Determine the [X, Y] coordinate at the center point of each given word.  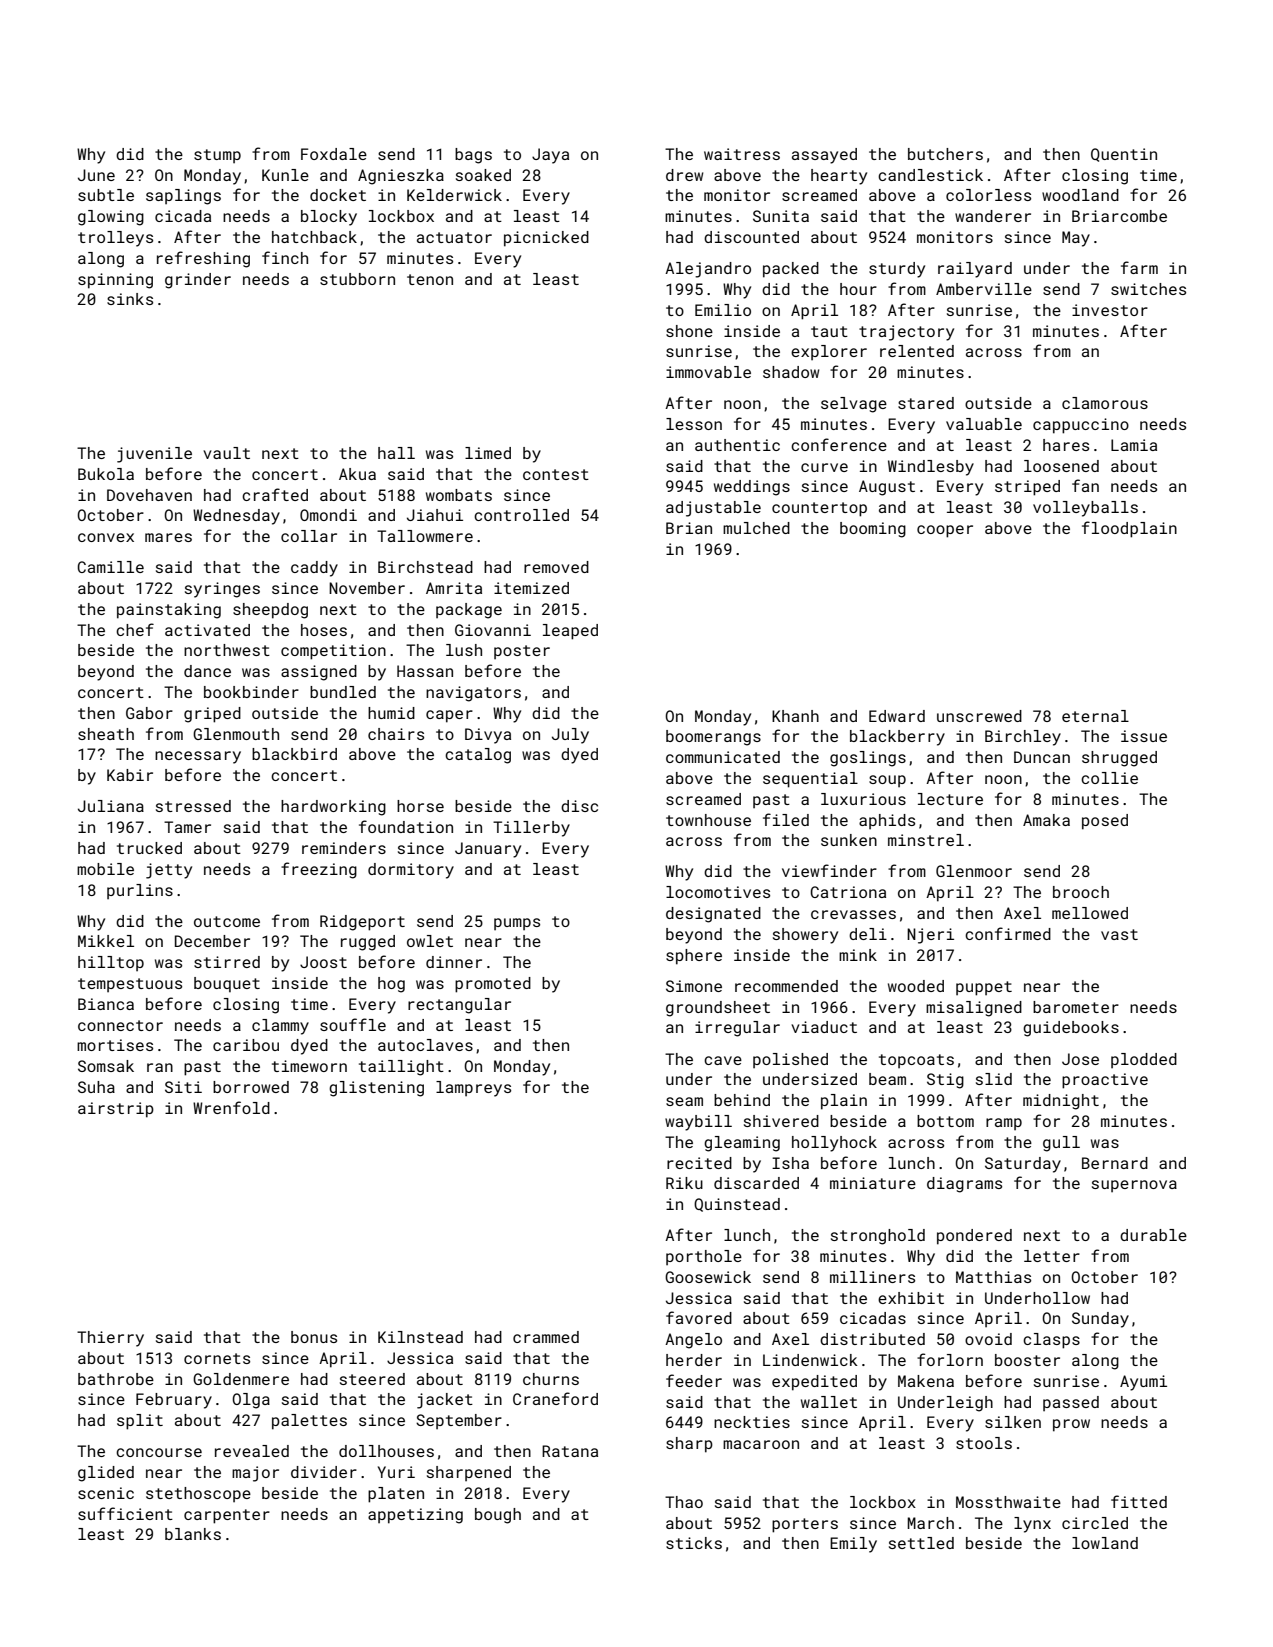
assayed [824, 156]
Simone [694, 986]
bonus [314, 1337]
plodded [1144, 1060]
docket [338, 195]
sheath [106, 734]
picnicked [546, 239]
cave [723, 1060]
